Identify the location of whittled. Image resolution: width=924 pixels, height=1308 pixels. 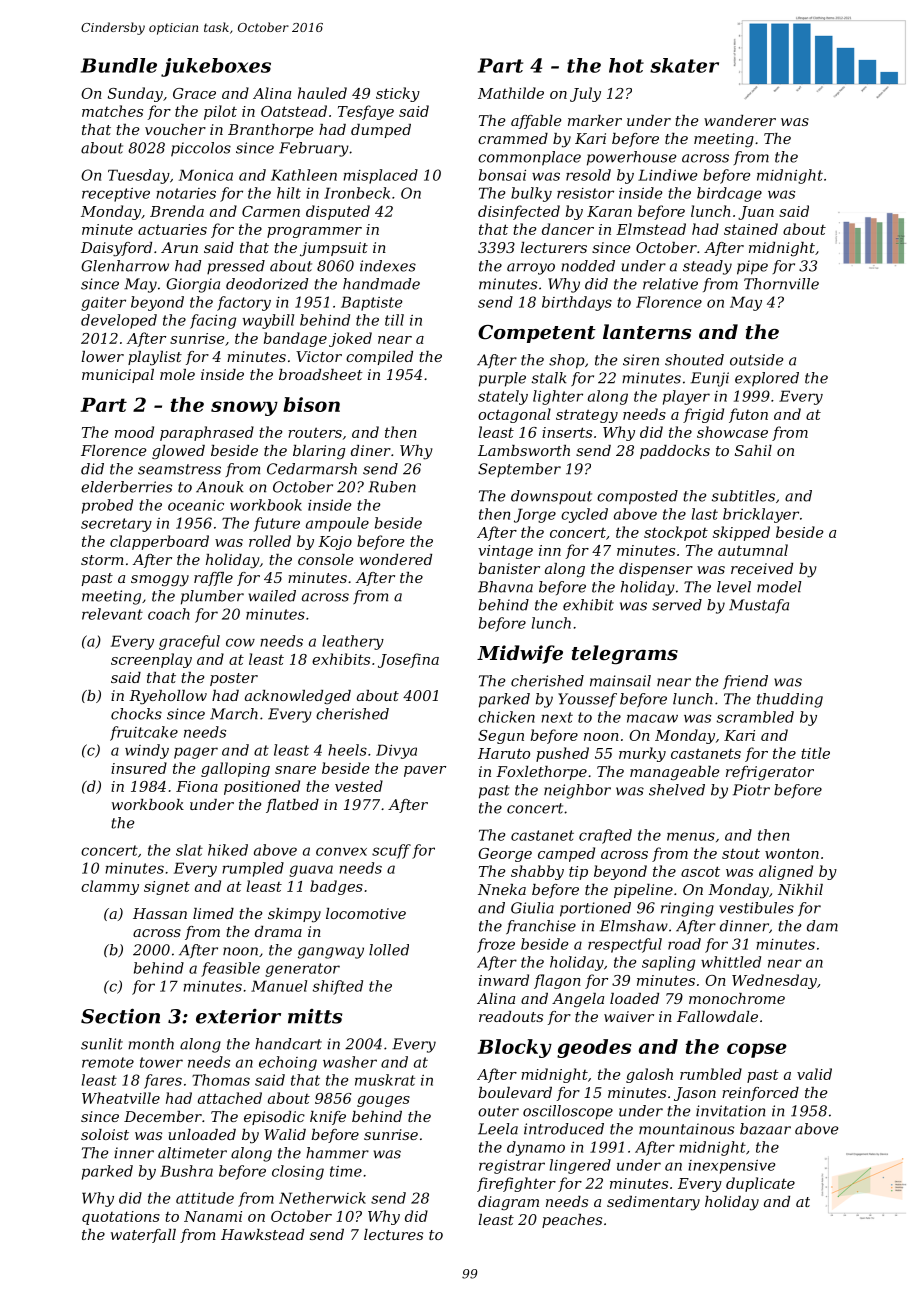
(731, 962).
